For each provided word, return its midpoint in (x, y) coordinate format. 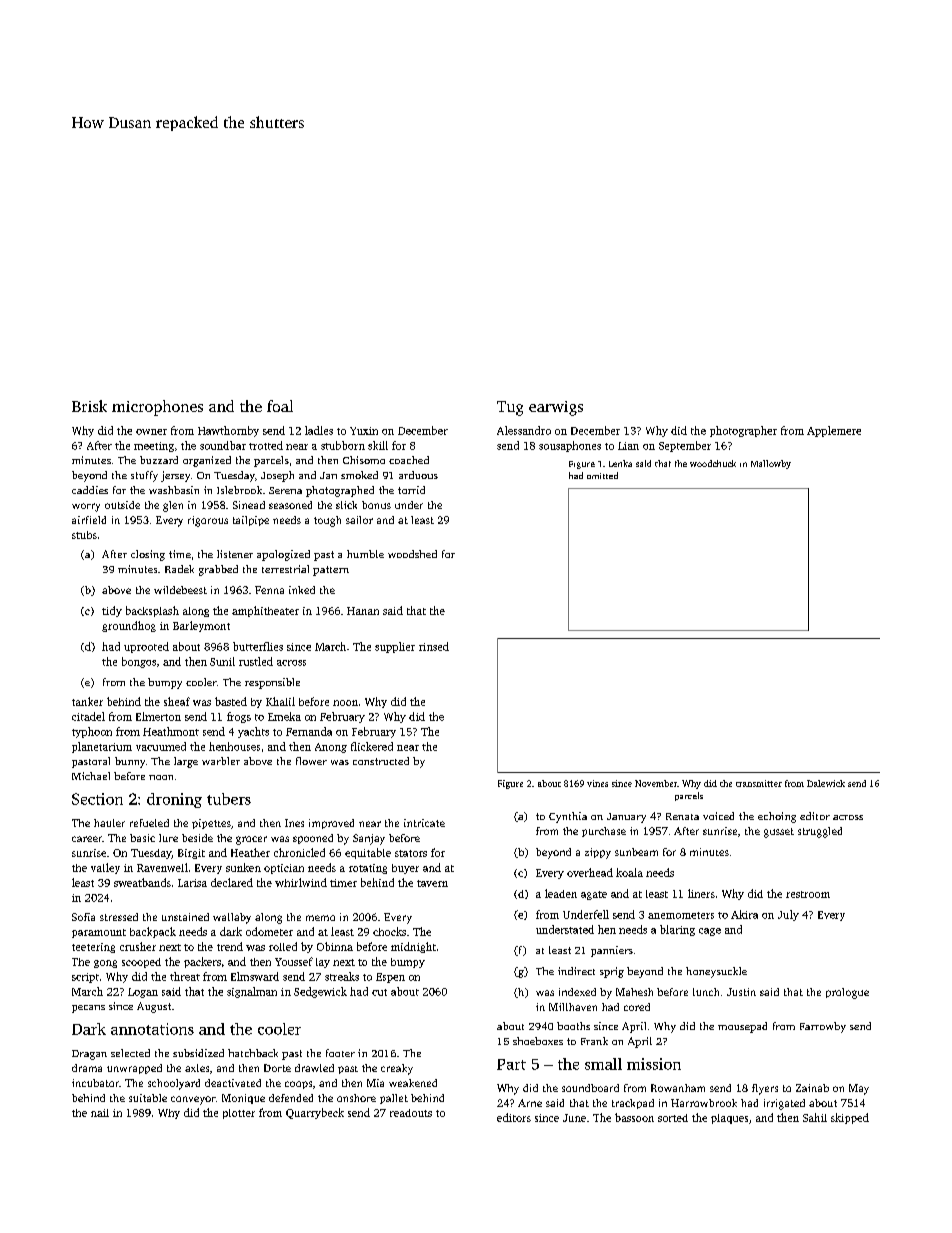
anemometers (681, 915)
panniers (612, 951)
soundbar (223, 445)
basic (142, 838)
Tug (510, 408)
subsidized (198, 1053)
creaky (397, 1069)
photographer (743, 431)
